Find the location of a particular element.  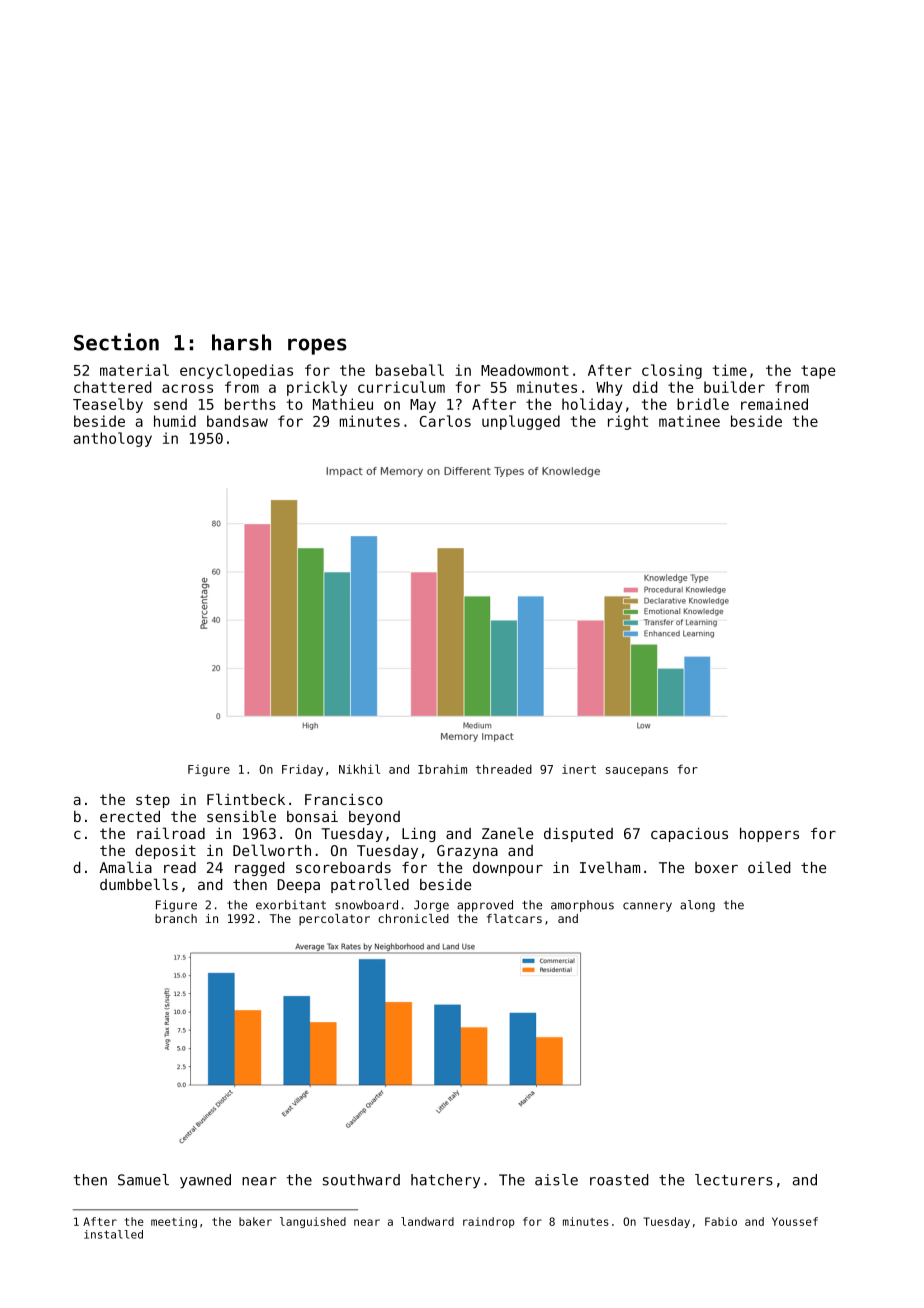

Carlos is located at coordinates (445, 421).
